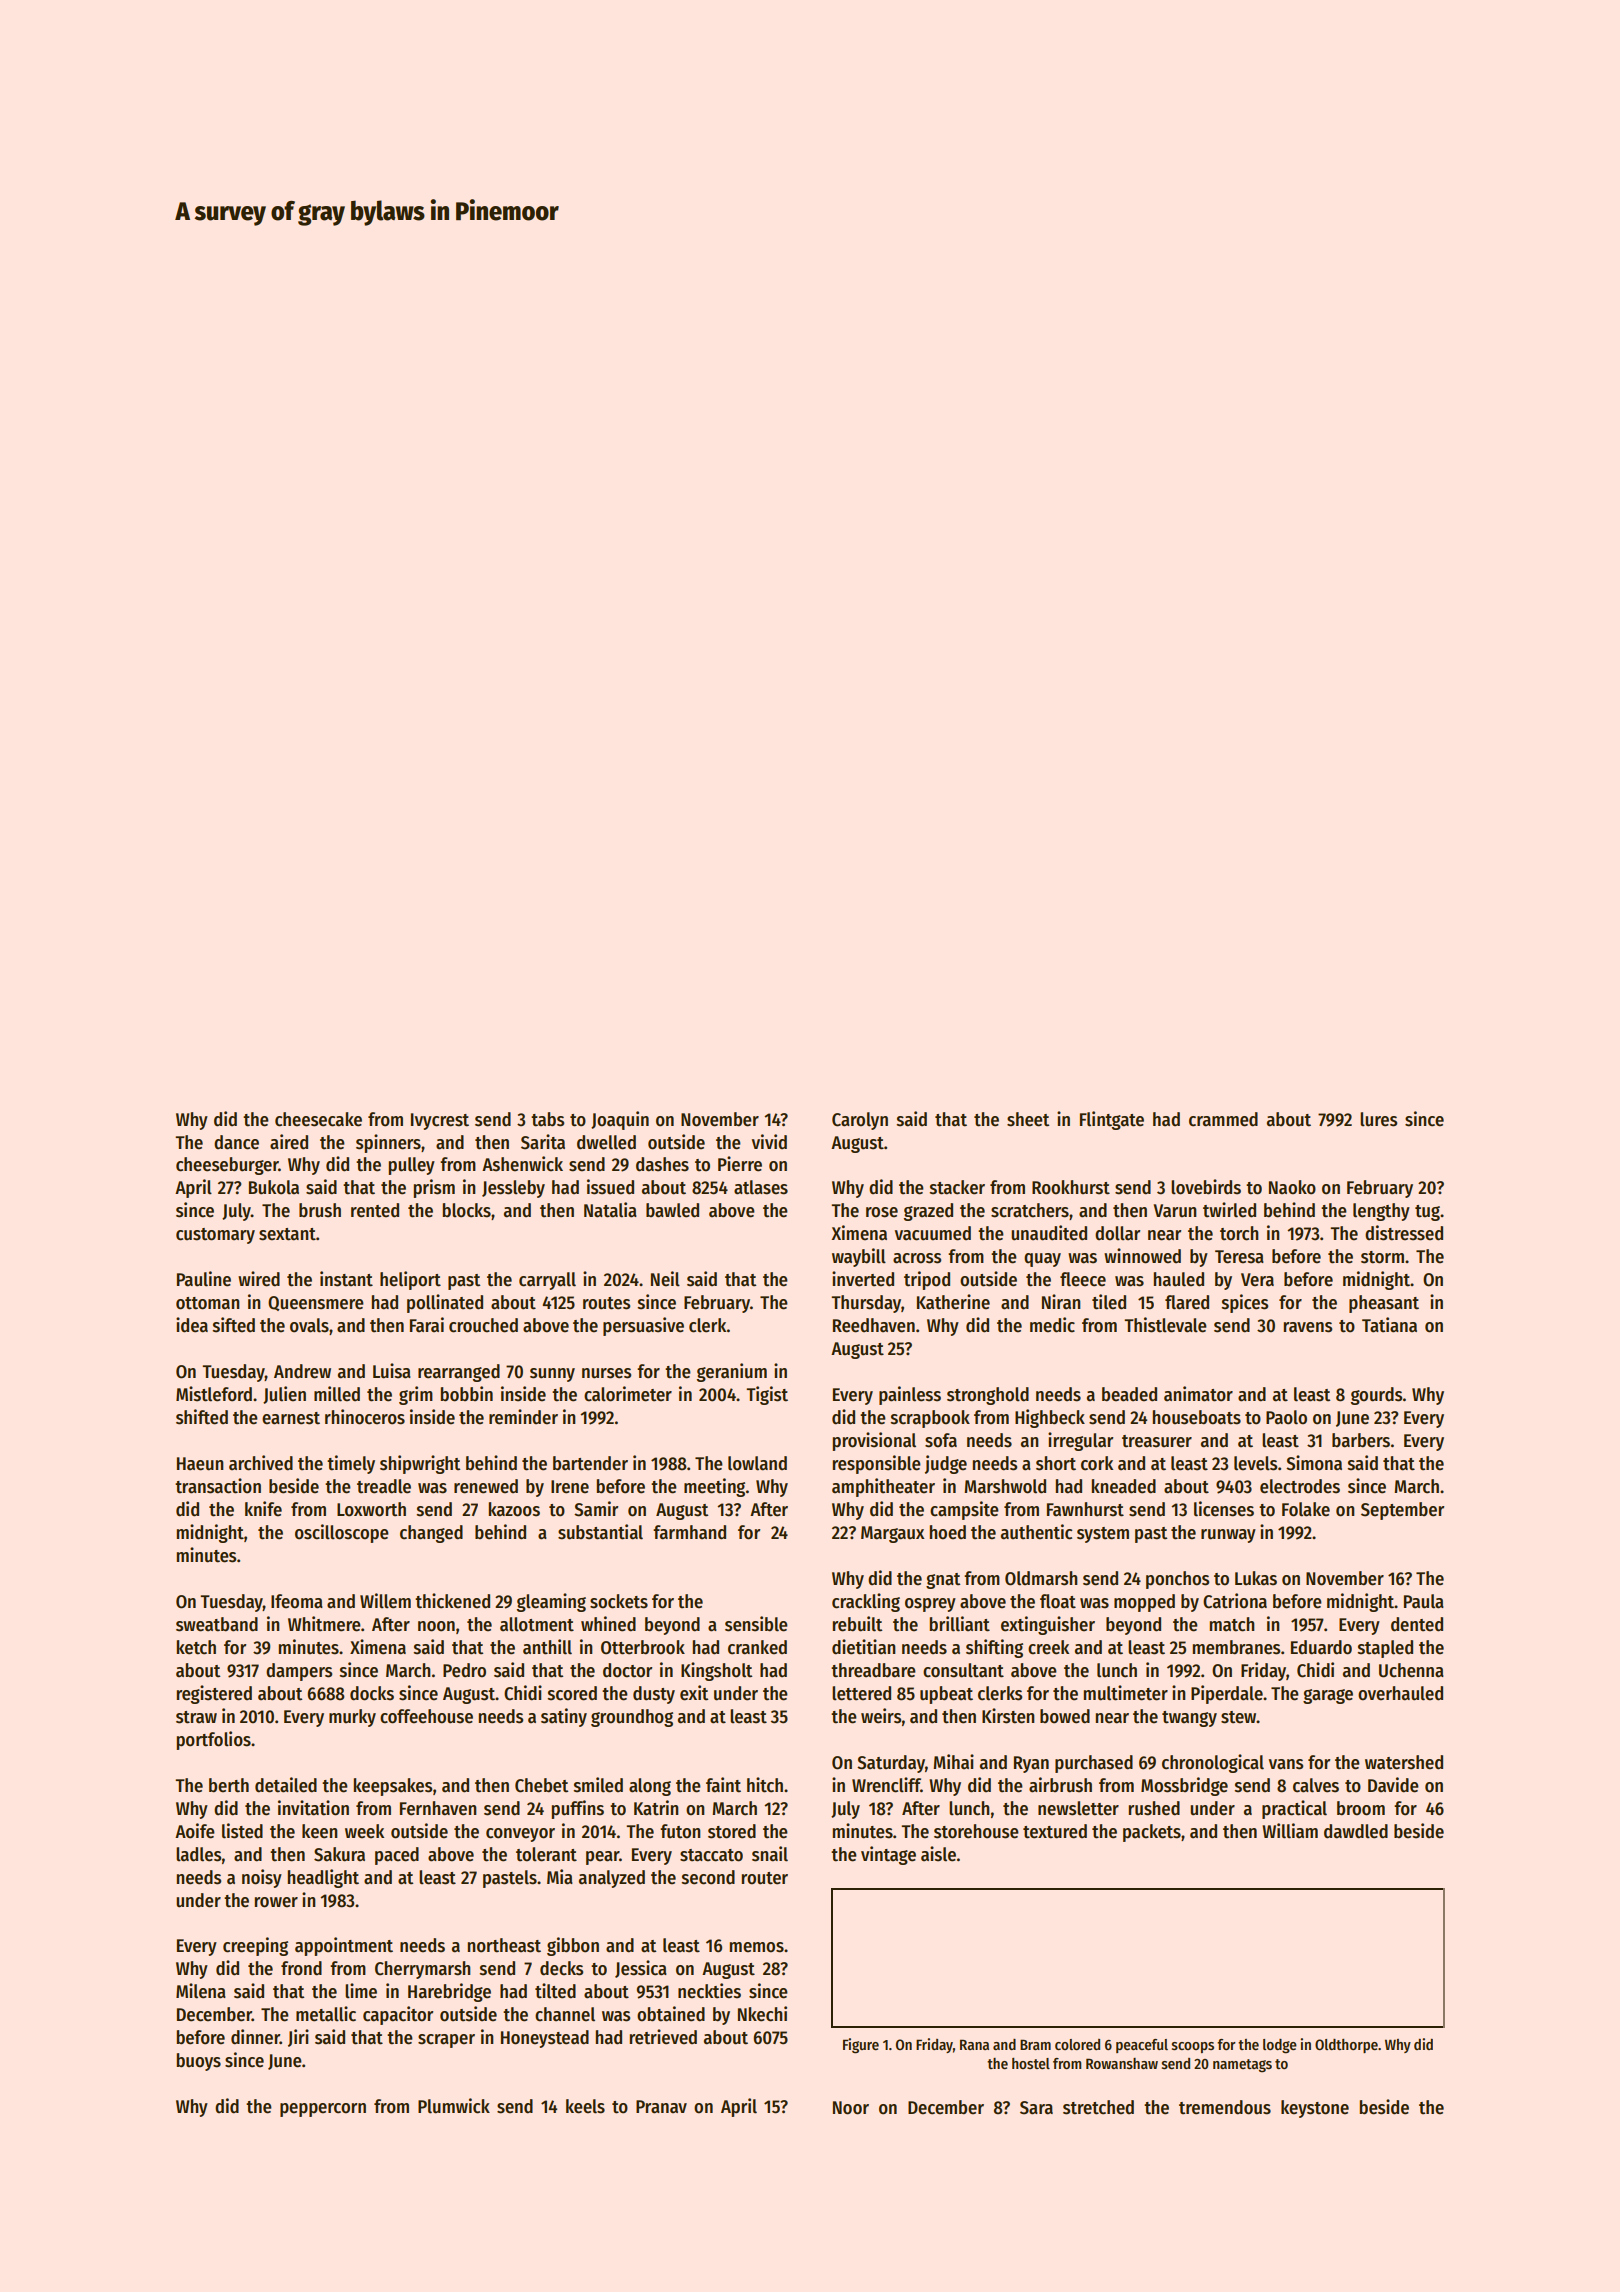 This screenshot has height=2292, width=1620. I want to click on keels, so click(585, 2106).
